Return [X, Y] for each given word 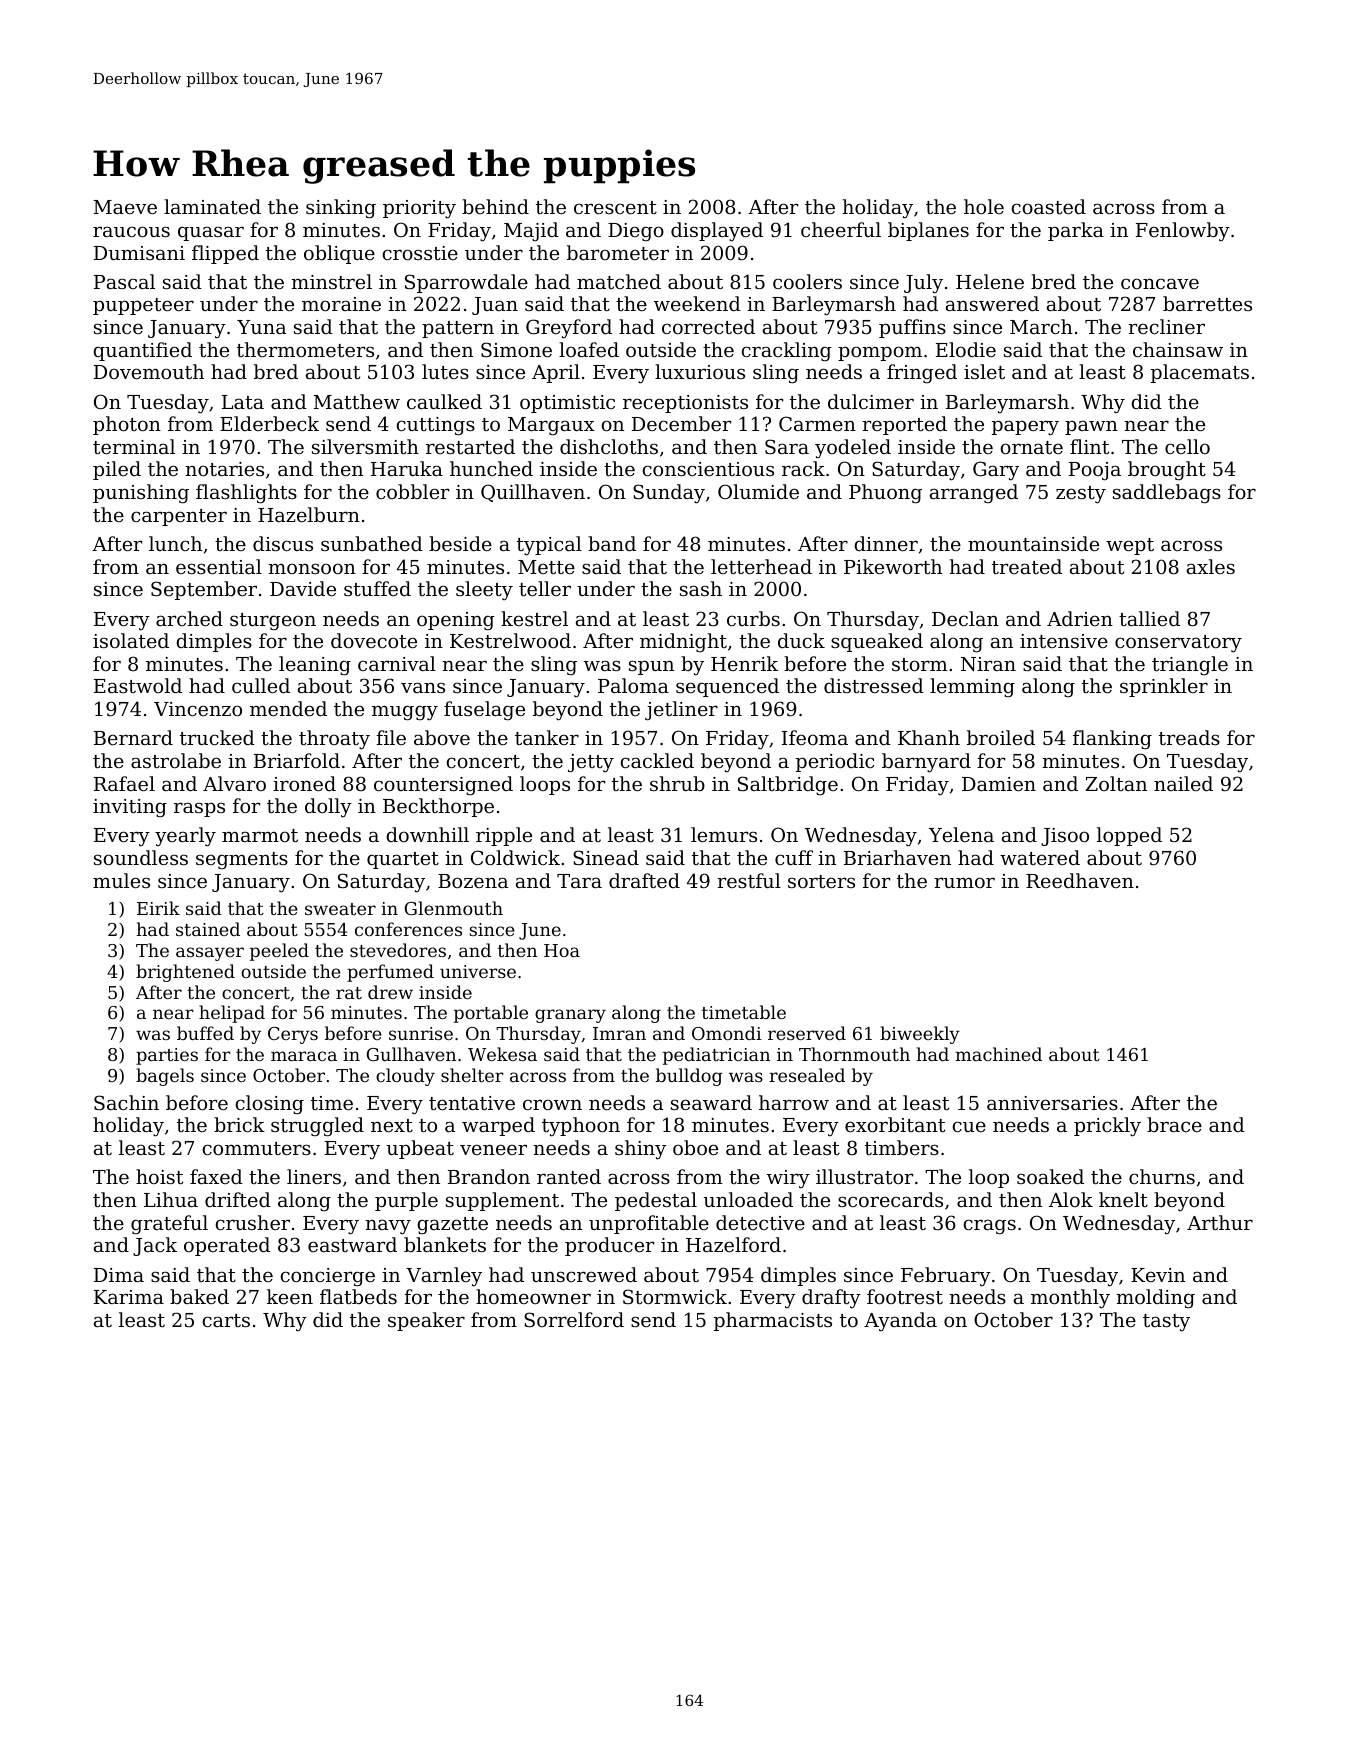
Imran [619, 1033]
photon [127, 425]
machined [998, 1054]
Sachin [126, 1103]
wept [1130, 546]
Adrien [1080, 618]
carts [226, 1320]
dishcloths [609, 446]
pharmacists [773, 1321]
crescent [615, 207]
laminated [212, 206]
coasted [1049, 206]
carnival [397, 663]
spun [651, 667]
